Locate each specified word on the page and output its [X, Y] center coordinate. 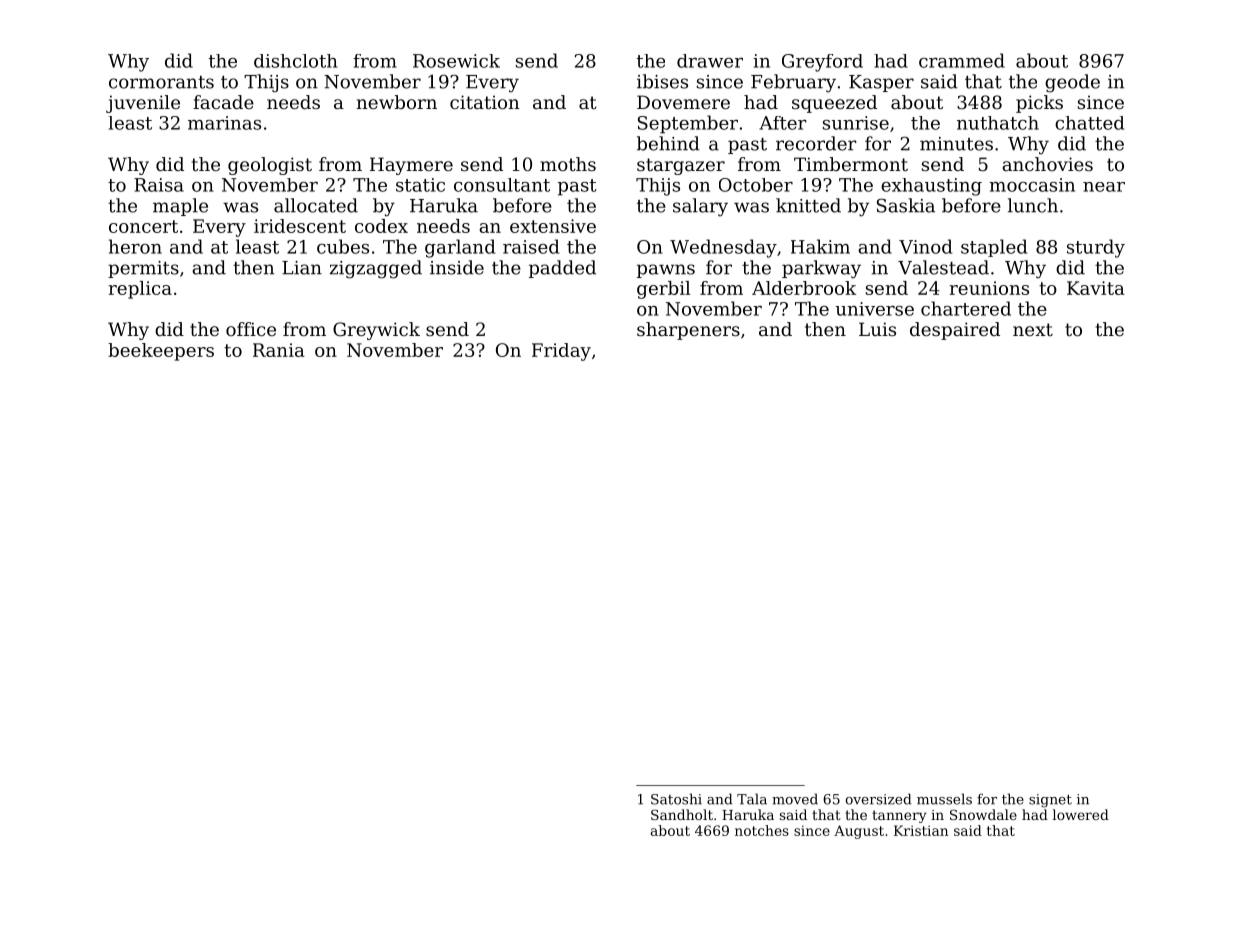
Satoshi [676, 799]
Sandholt [682, 814]
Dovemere [683, 102]
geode [1072, 83]
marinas [224, 123]
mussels [944, 799]
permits [143, 269]
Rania [279, 350]
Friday [561, 352]
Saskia [906, 205]
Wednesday [723, 248]
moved [795, 799]
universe [874, 309]
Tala [752, 799]
